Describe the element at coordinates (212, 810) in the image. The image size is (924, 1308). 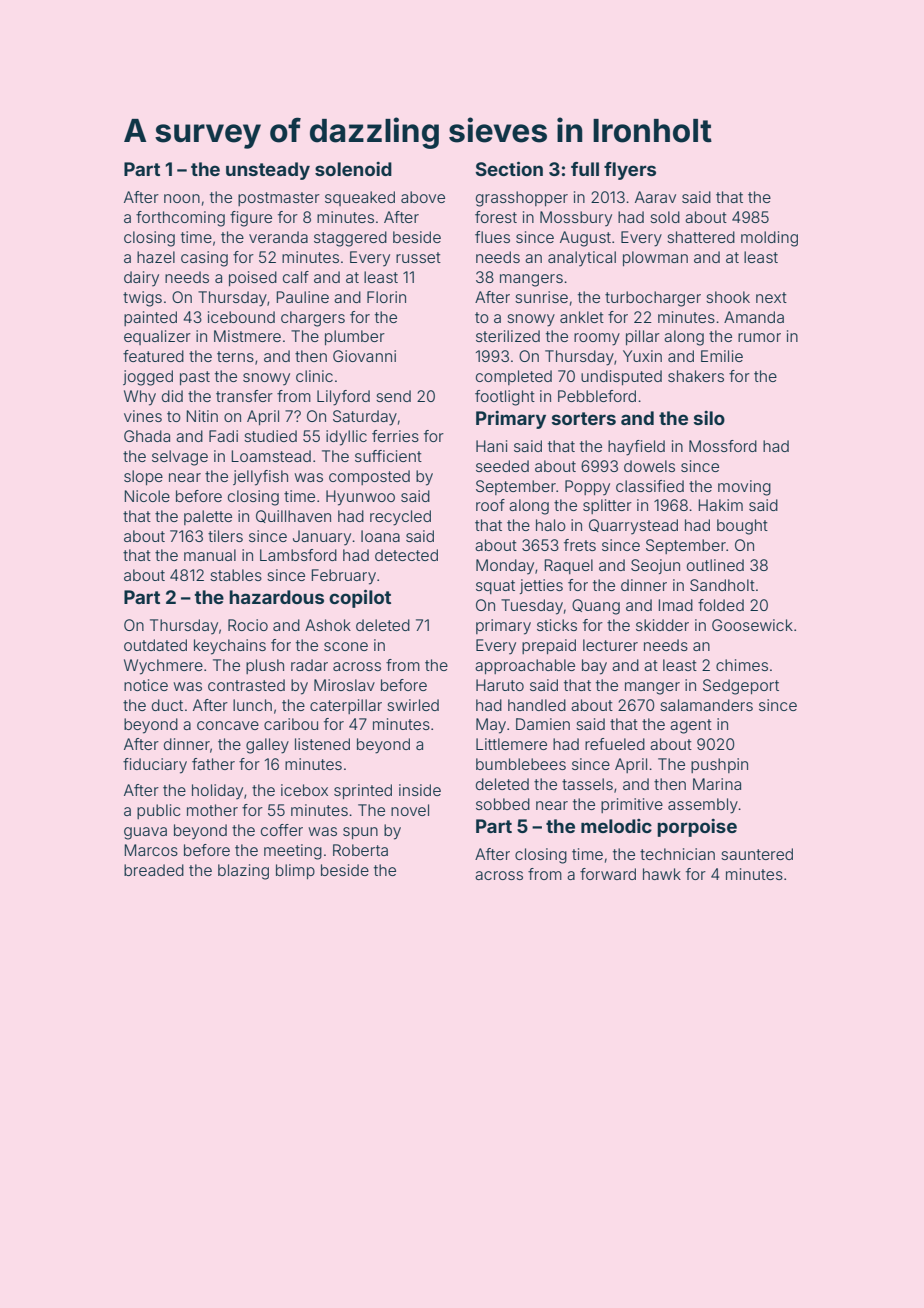
I see `mother` at that location.
